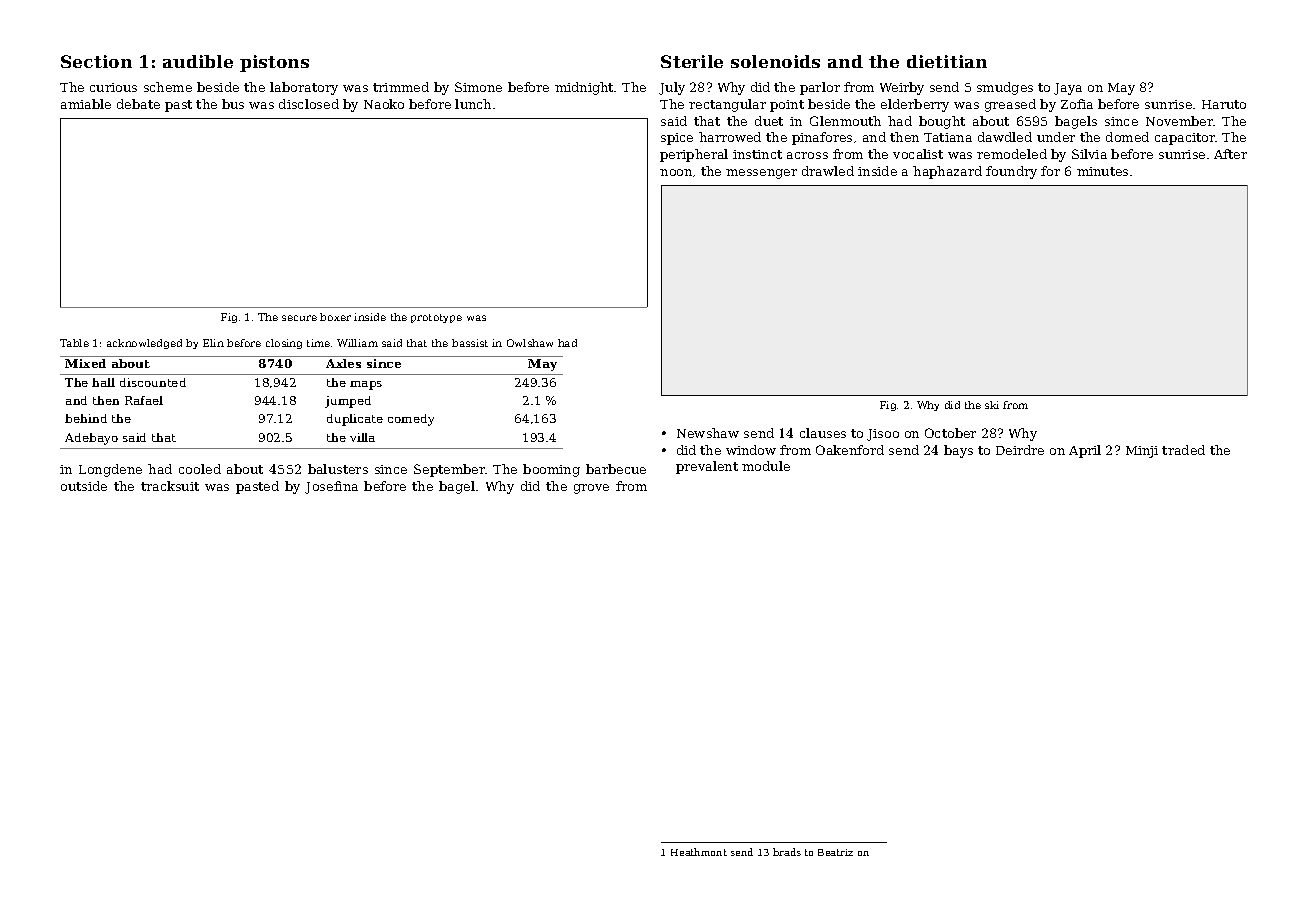  Describe the element at coordinates (436, 318) in the screenshot. I see `prototype` at that location.
